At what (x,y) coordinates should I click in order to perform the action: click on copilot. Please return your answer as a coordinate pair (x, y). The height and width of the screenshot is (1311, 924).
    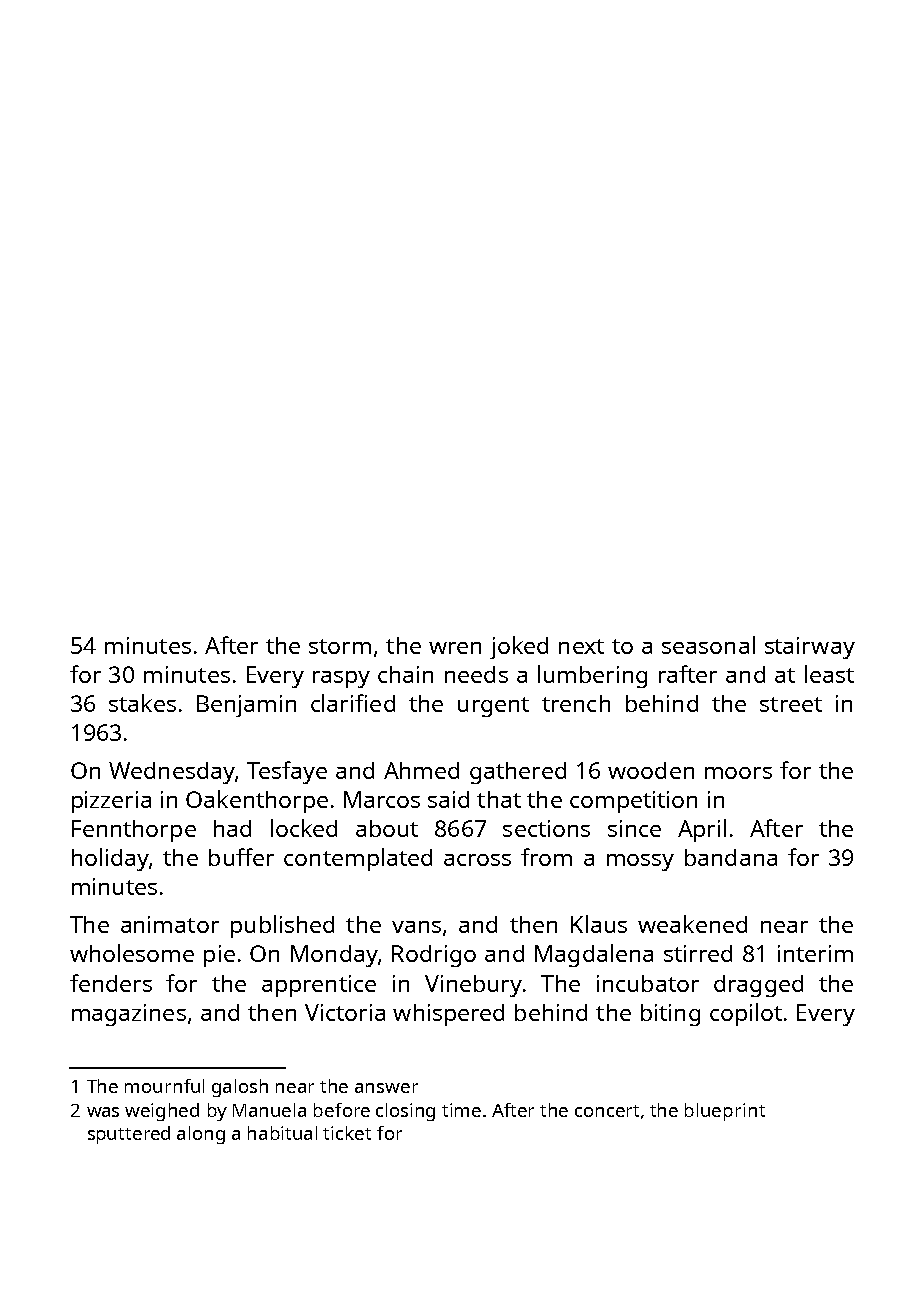
    Looking at the image, I should click on (746, 1014).
